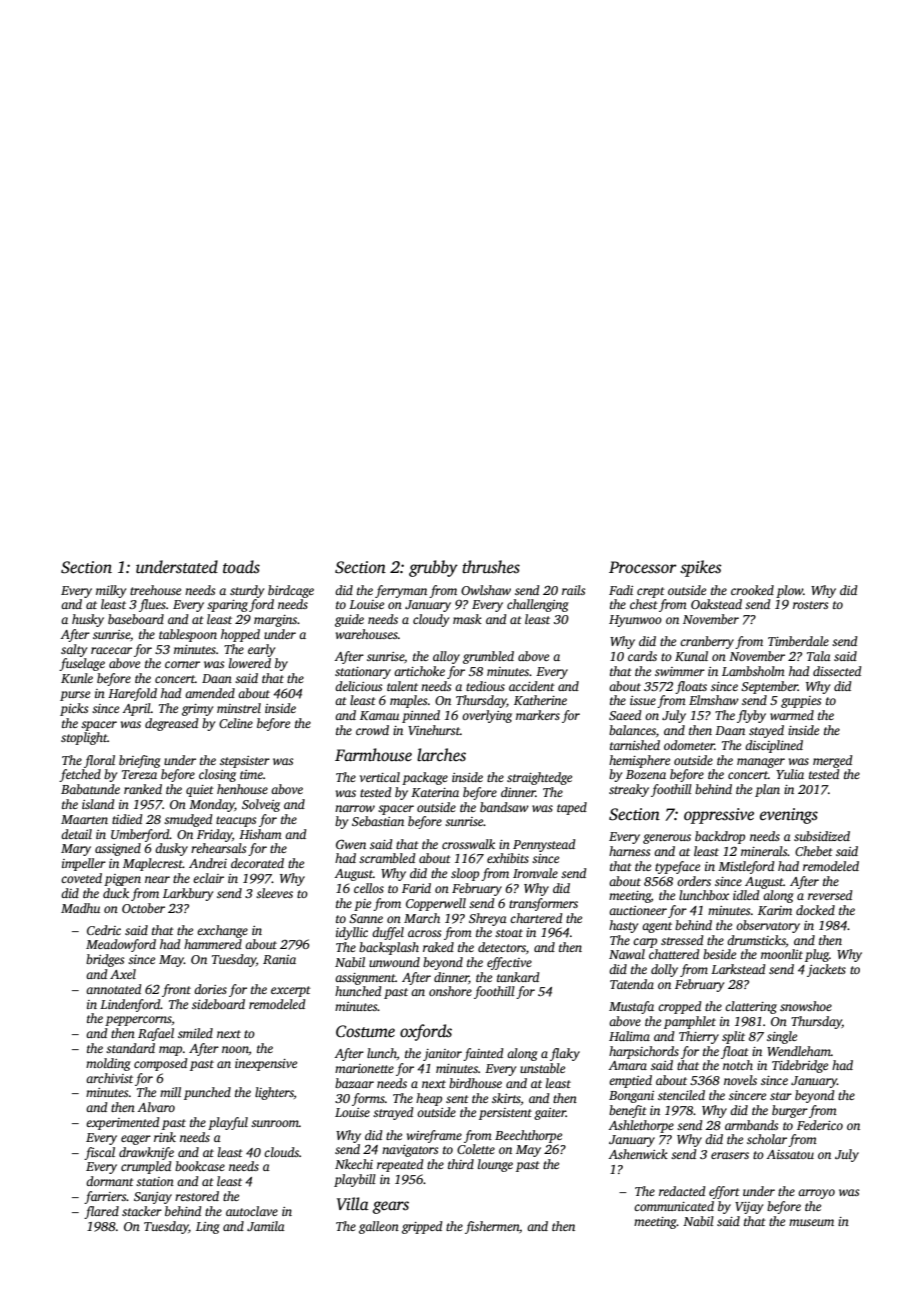  I want to click on excerpt, so click(291, 991).
